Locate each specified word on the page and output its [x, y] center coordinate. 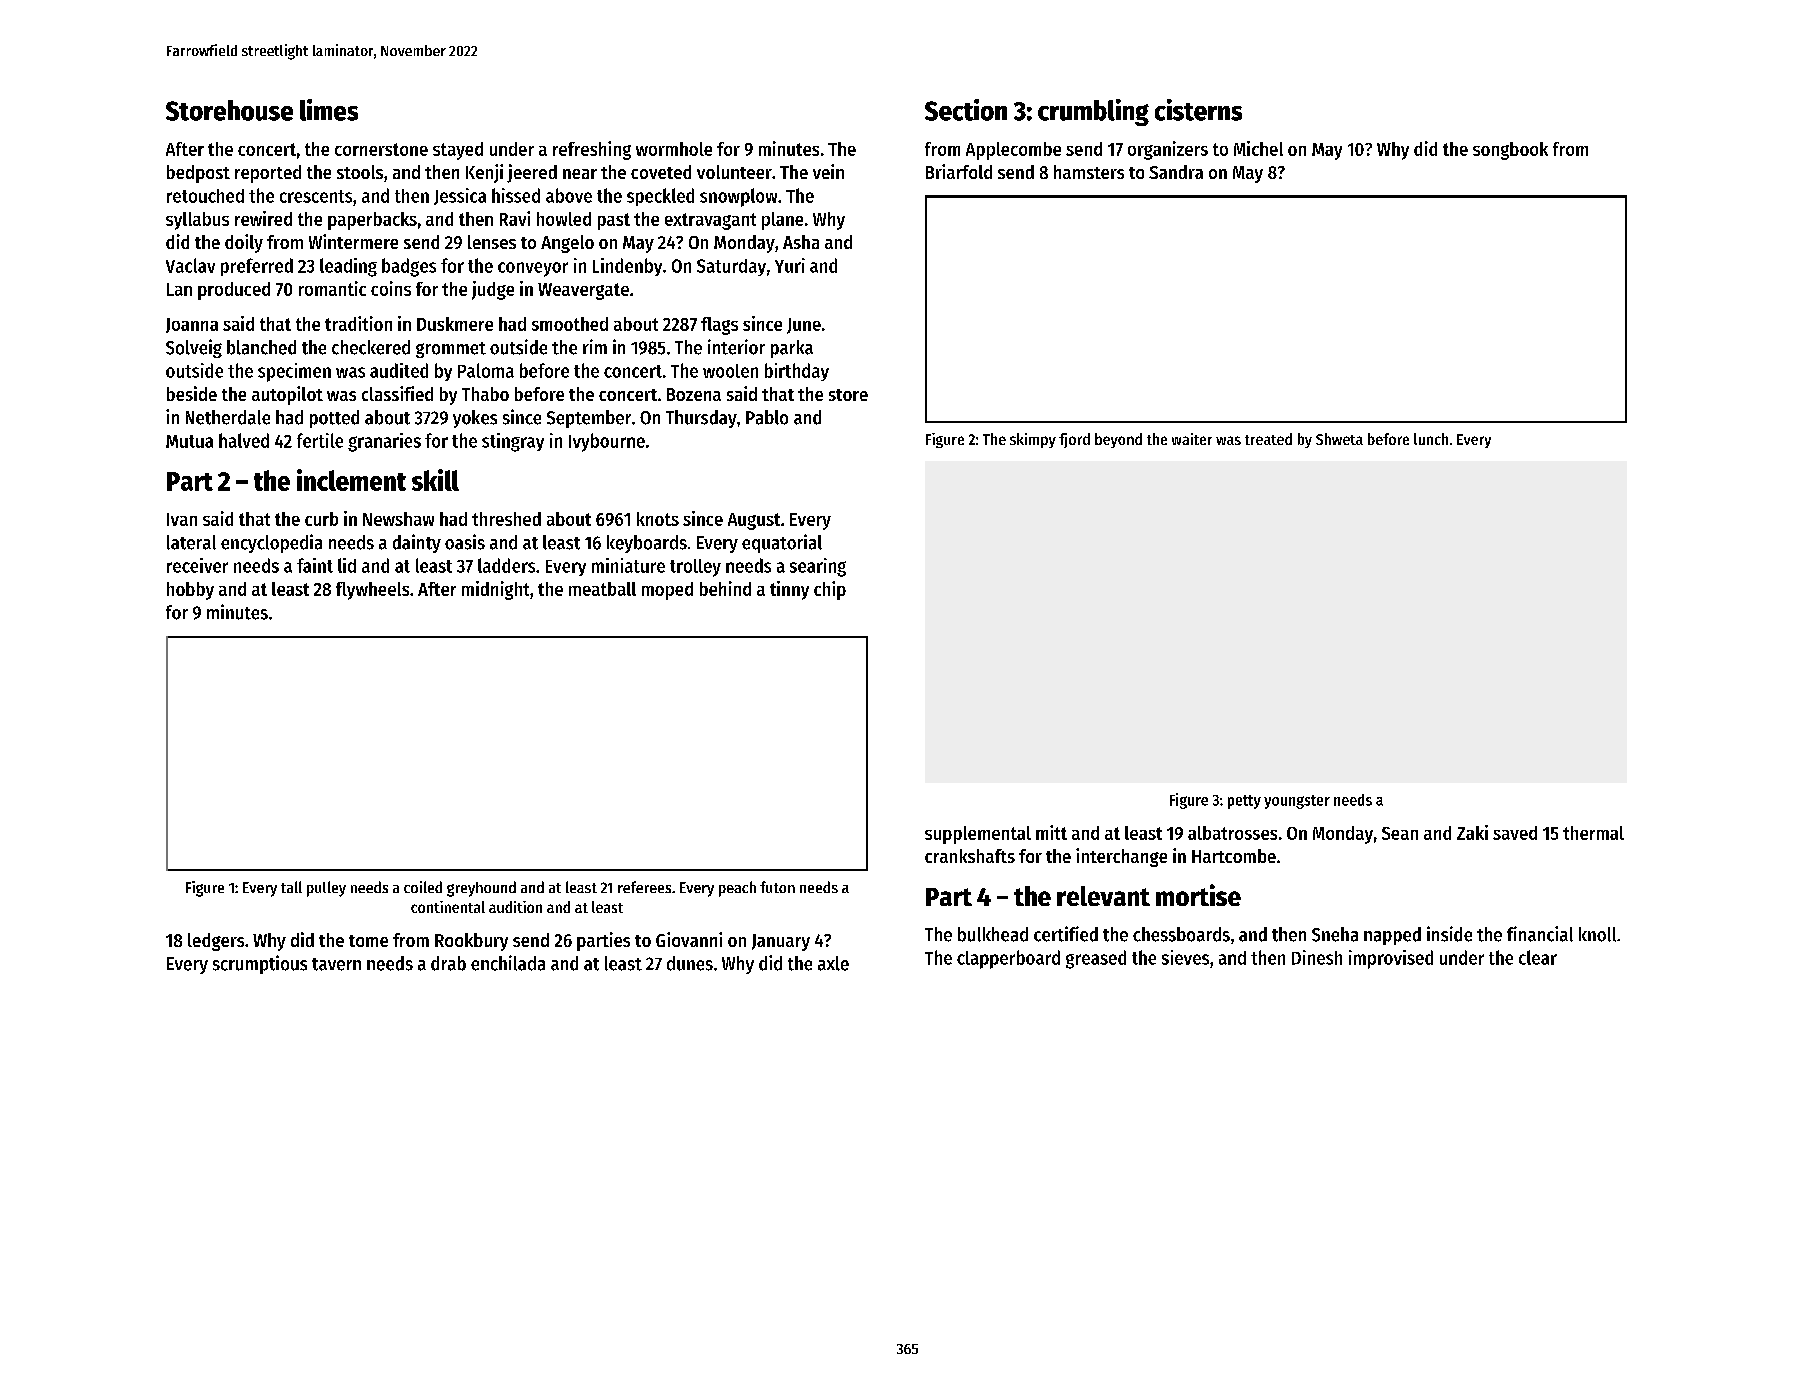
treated [1268, 439]
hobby [190, 591]
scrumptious [260, 964]
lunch [1431, 439]
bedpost [198, 174]
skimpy [1033, 440]
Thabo [485, 394]
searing [818, 567]
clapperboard [1008, 959]
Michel [1258, 148]
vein [828, 171]
